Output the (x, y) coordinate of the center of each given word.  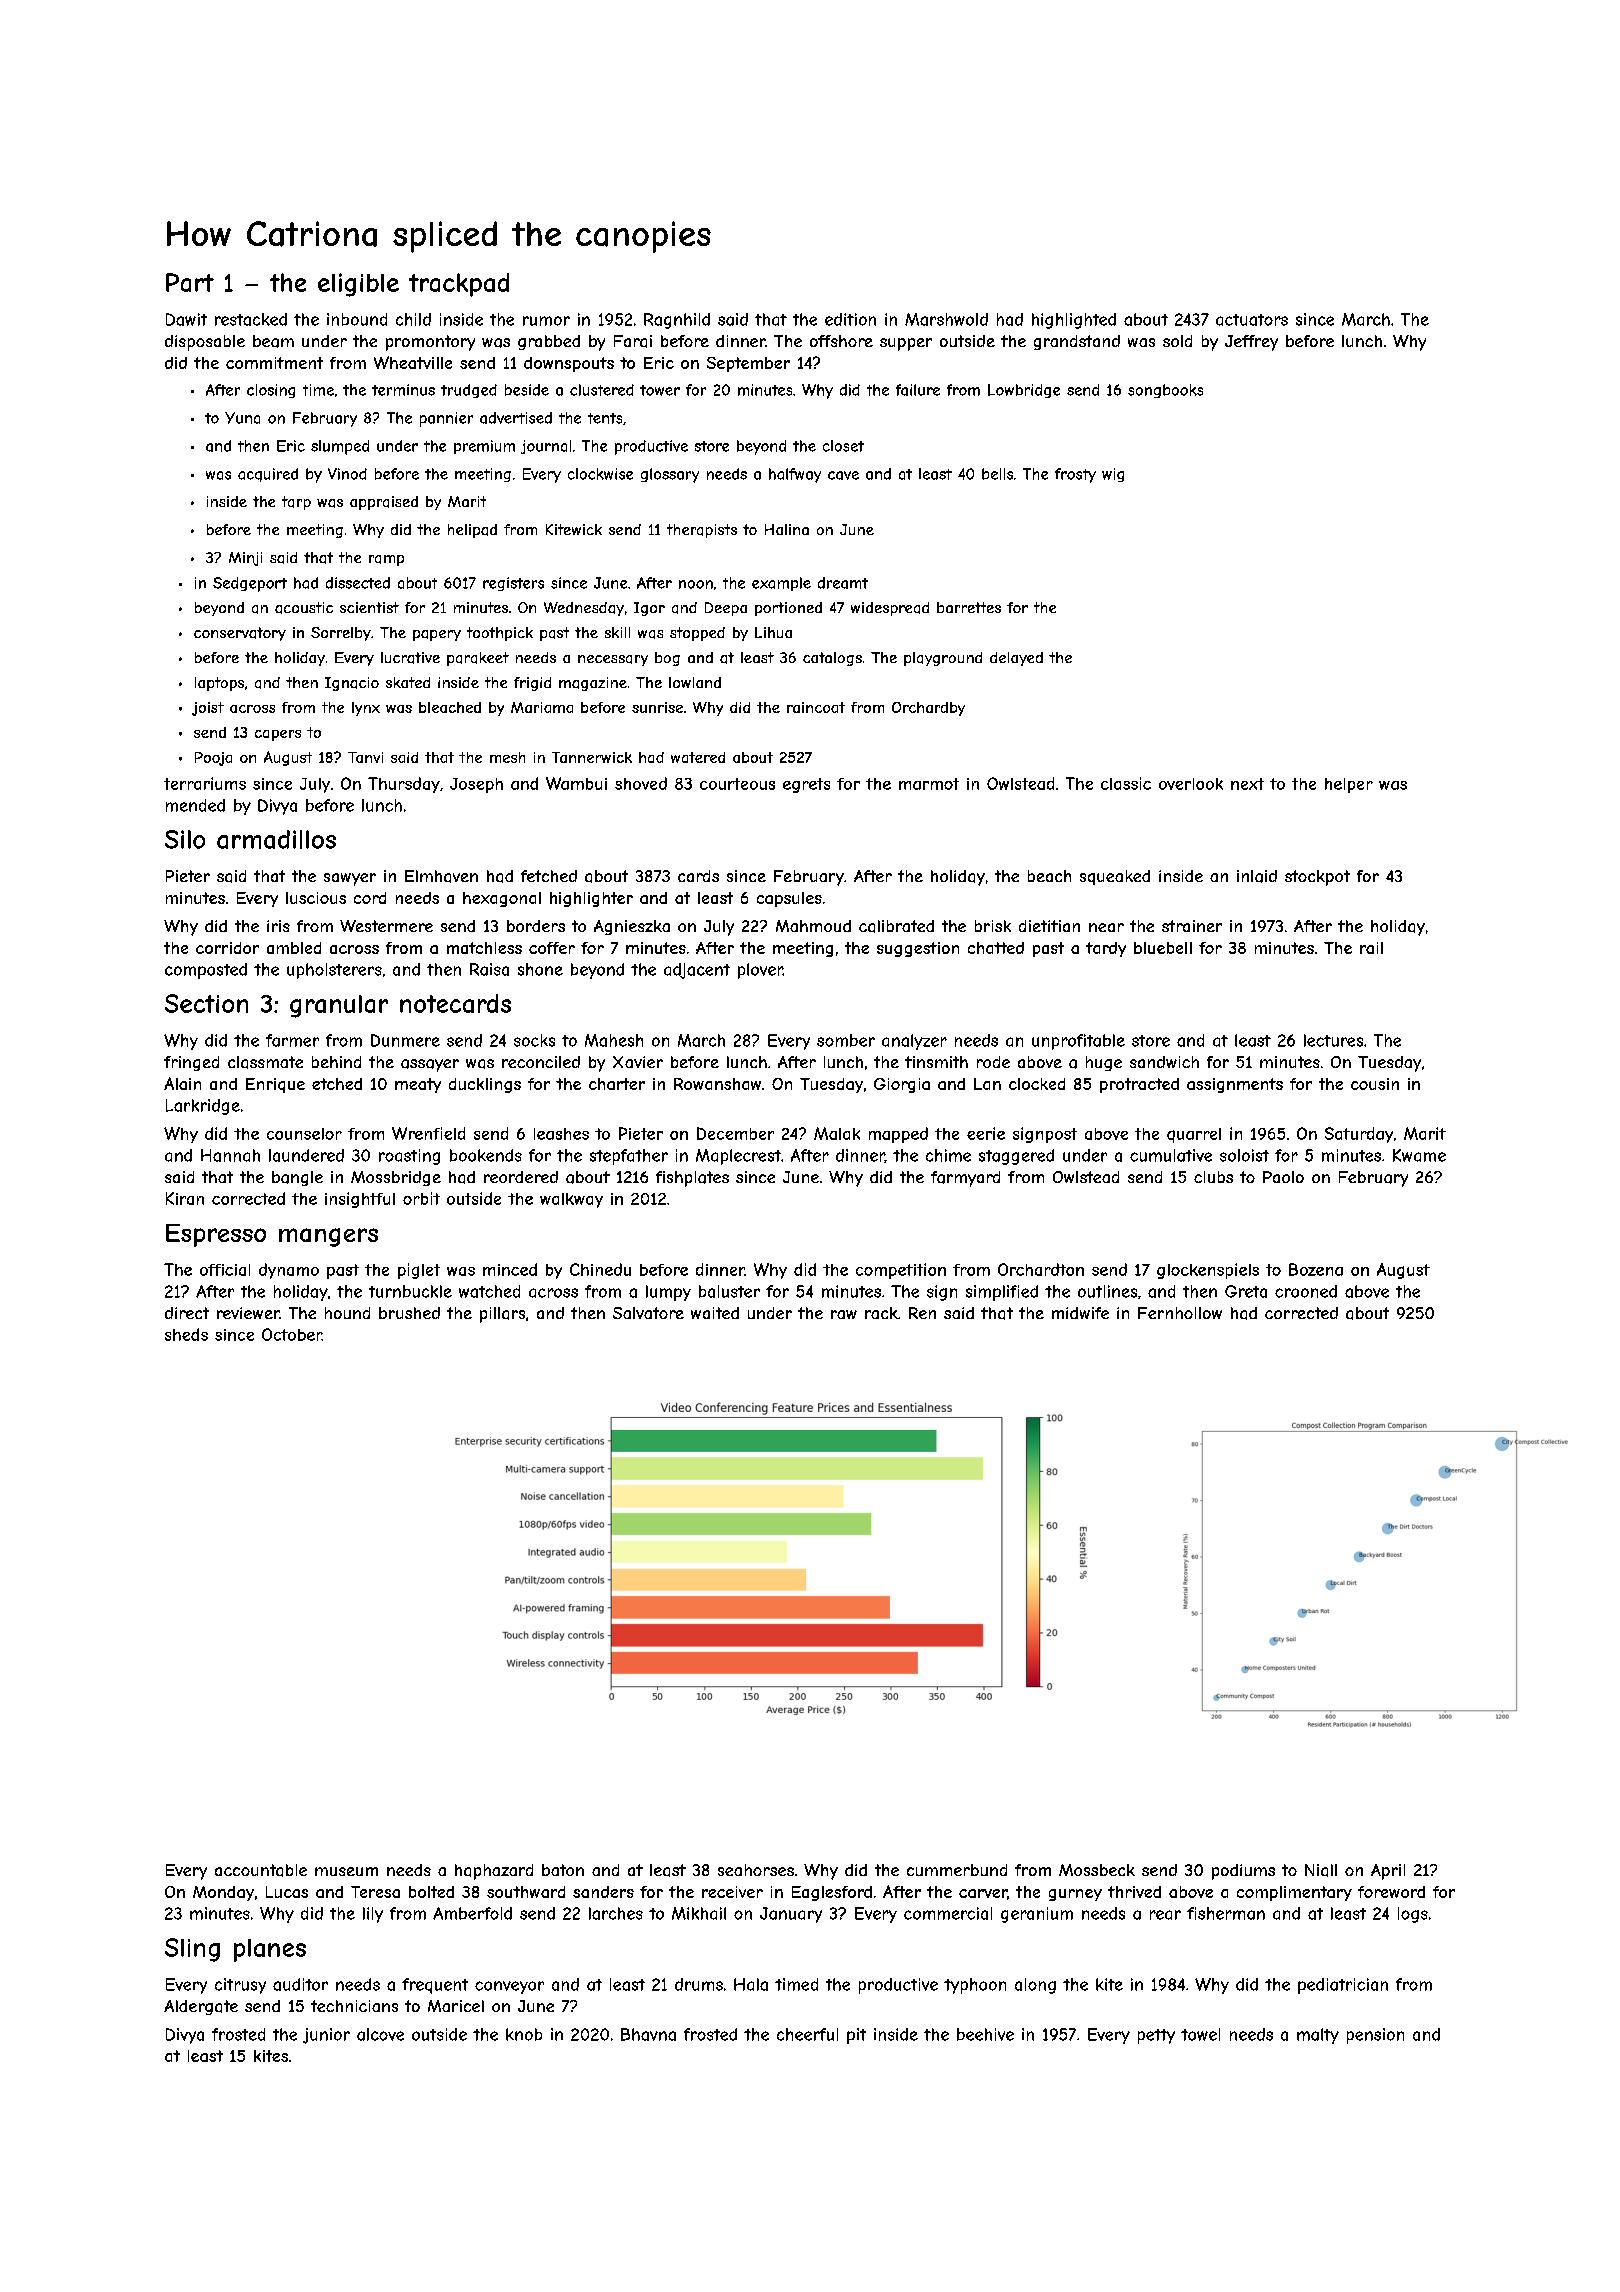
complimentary (1294, 1893)
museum (346, 1871)
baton (563, 1870)
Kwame (1419, 1155)
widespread (890, 609)
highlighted (1074, 321)
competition (901, 1271)
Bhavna (648, 2034)
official (225, 1270)
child (413, 319)
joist (208, 709)
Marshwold (946, 319)
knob (524, 2034)
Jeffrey (1251, 343)
